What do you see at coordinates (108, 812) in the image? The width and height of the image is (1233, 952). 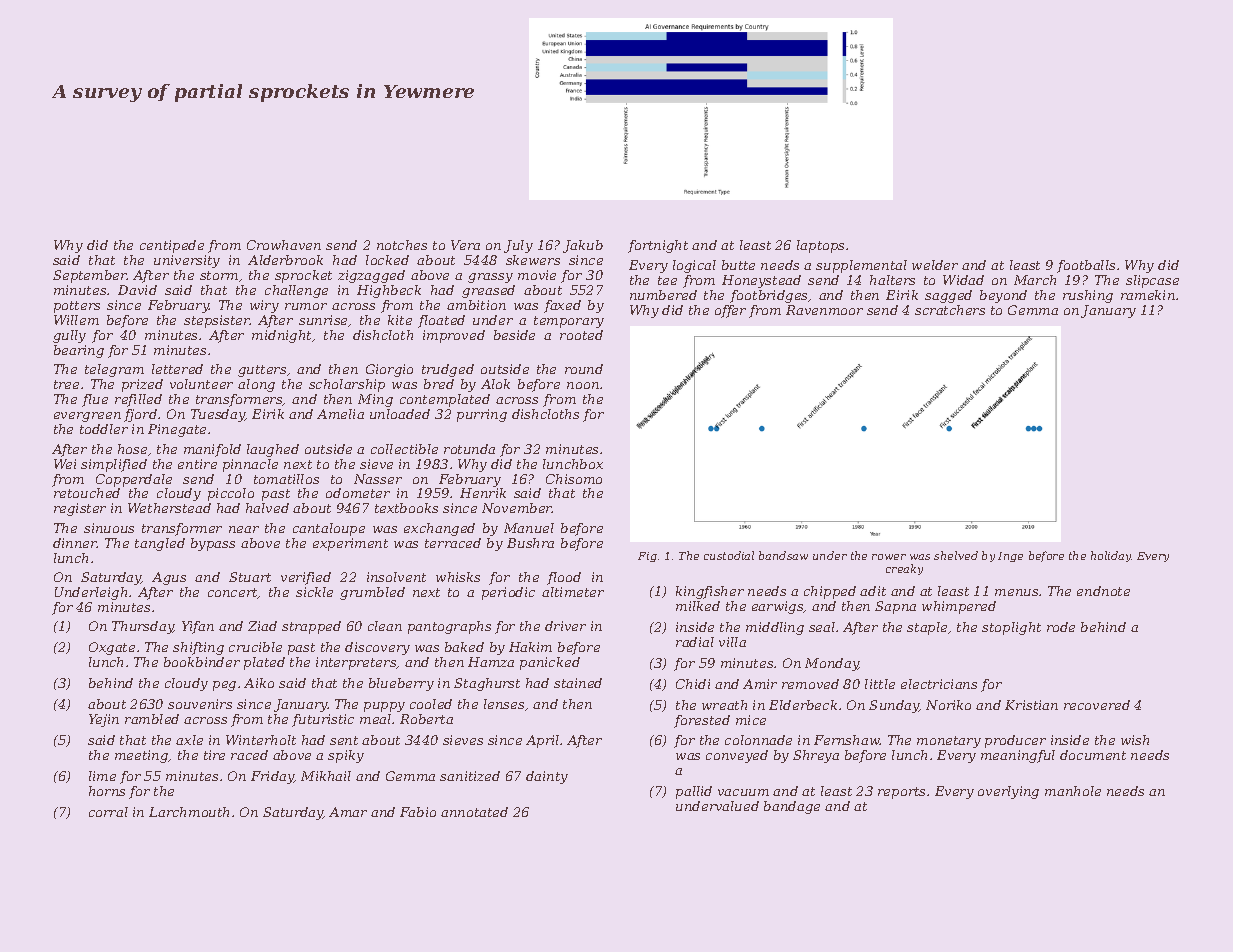 I see `corral` at bounding box center [108, 812].
